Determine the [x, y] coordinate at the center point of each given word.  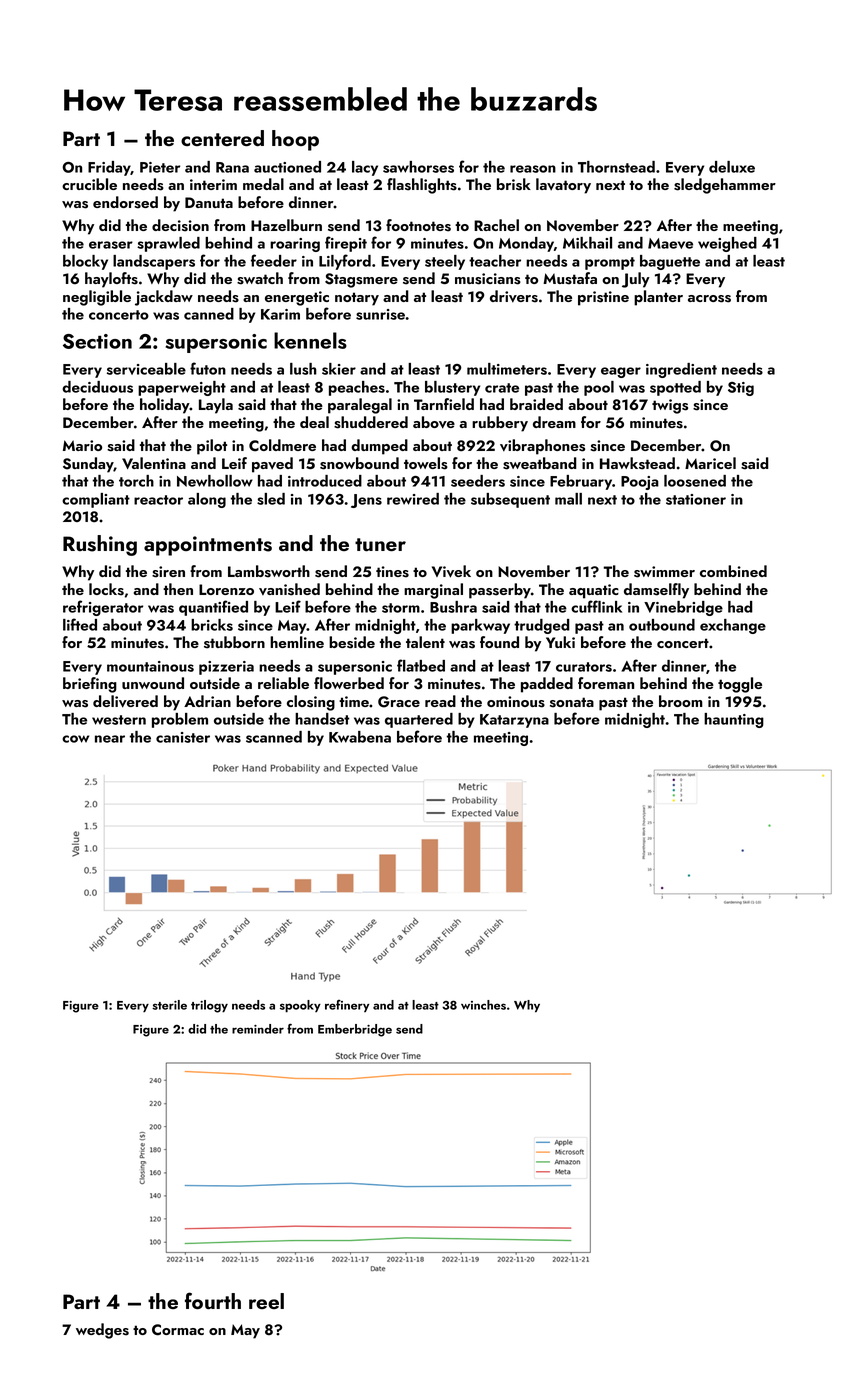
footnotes [418, 225]
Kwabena [360, 737]
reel [266, 1301]
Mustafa [570, 278]
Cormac [178, 1330]
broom [681, 701]
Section [97, 341]
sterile [169, 1005]
